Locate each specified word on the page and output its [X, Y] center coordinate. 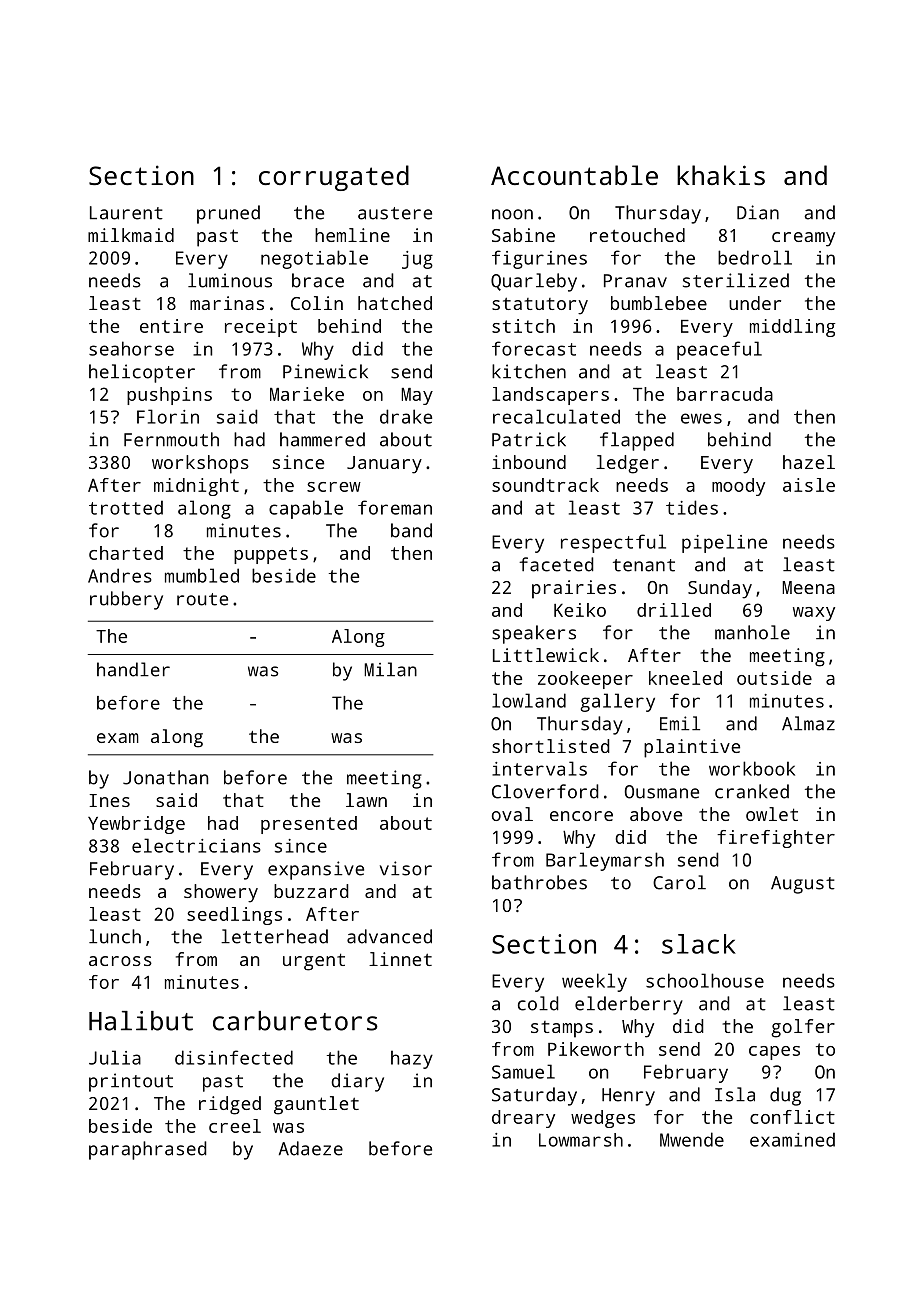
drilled [674, 610]
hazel [809, 462]
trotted [126, 507]
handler [133, 669]
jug [417, 260]
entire [171, 326]
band [411, 530]
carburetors [295, 1021]
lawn [366, 800]
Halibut [141, 1021]
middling [792, 328]
